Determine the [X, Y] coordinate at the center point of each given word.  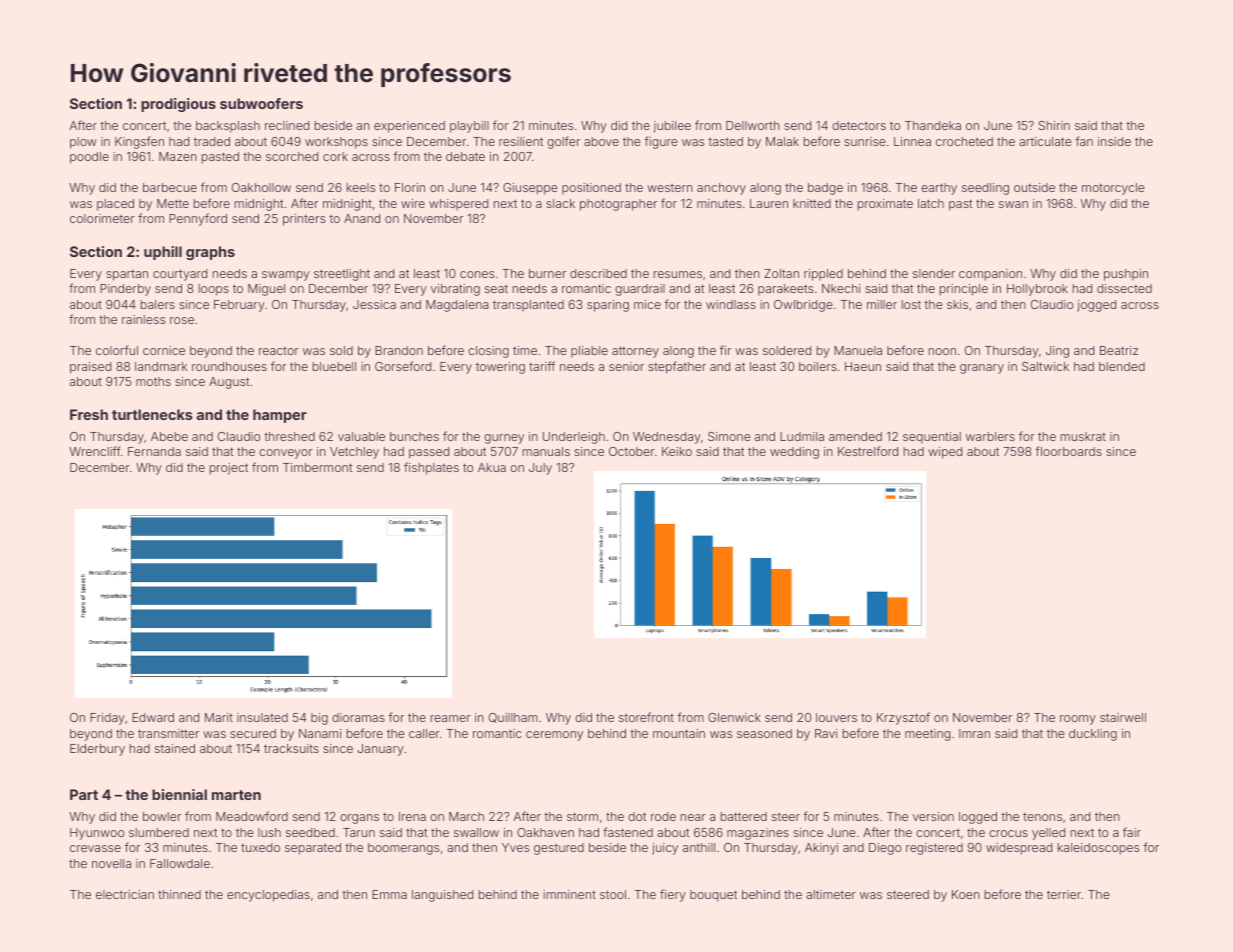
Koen [966, 894]
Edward [153, 717]
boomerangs [403, 849]
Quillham [513, 718]
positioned [591, 189]
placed [115, 205]
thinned [179, 894]
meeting [927, 735]
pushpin [1126, 275]
